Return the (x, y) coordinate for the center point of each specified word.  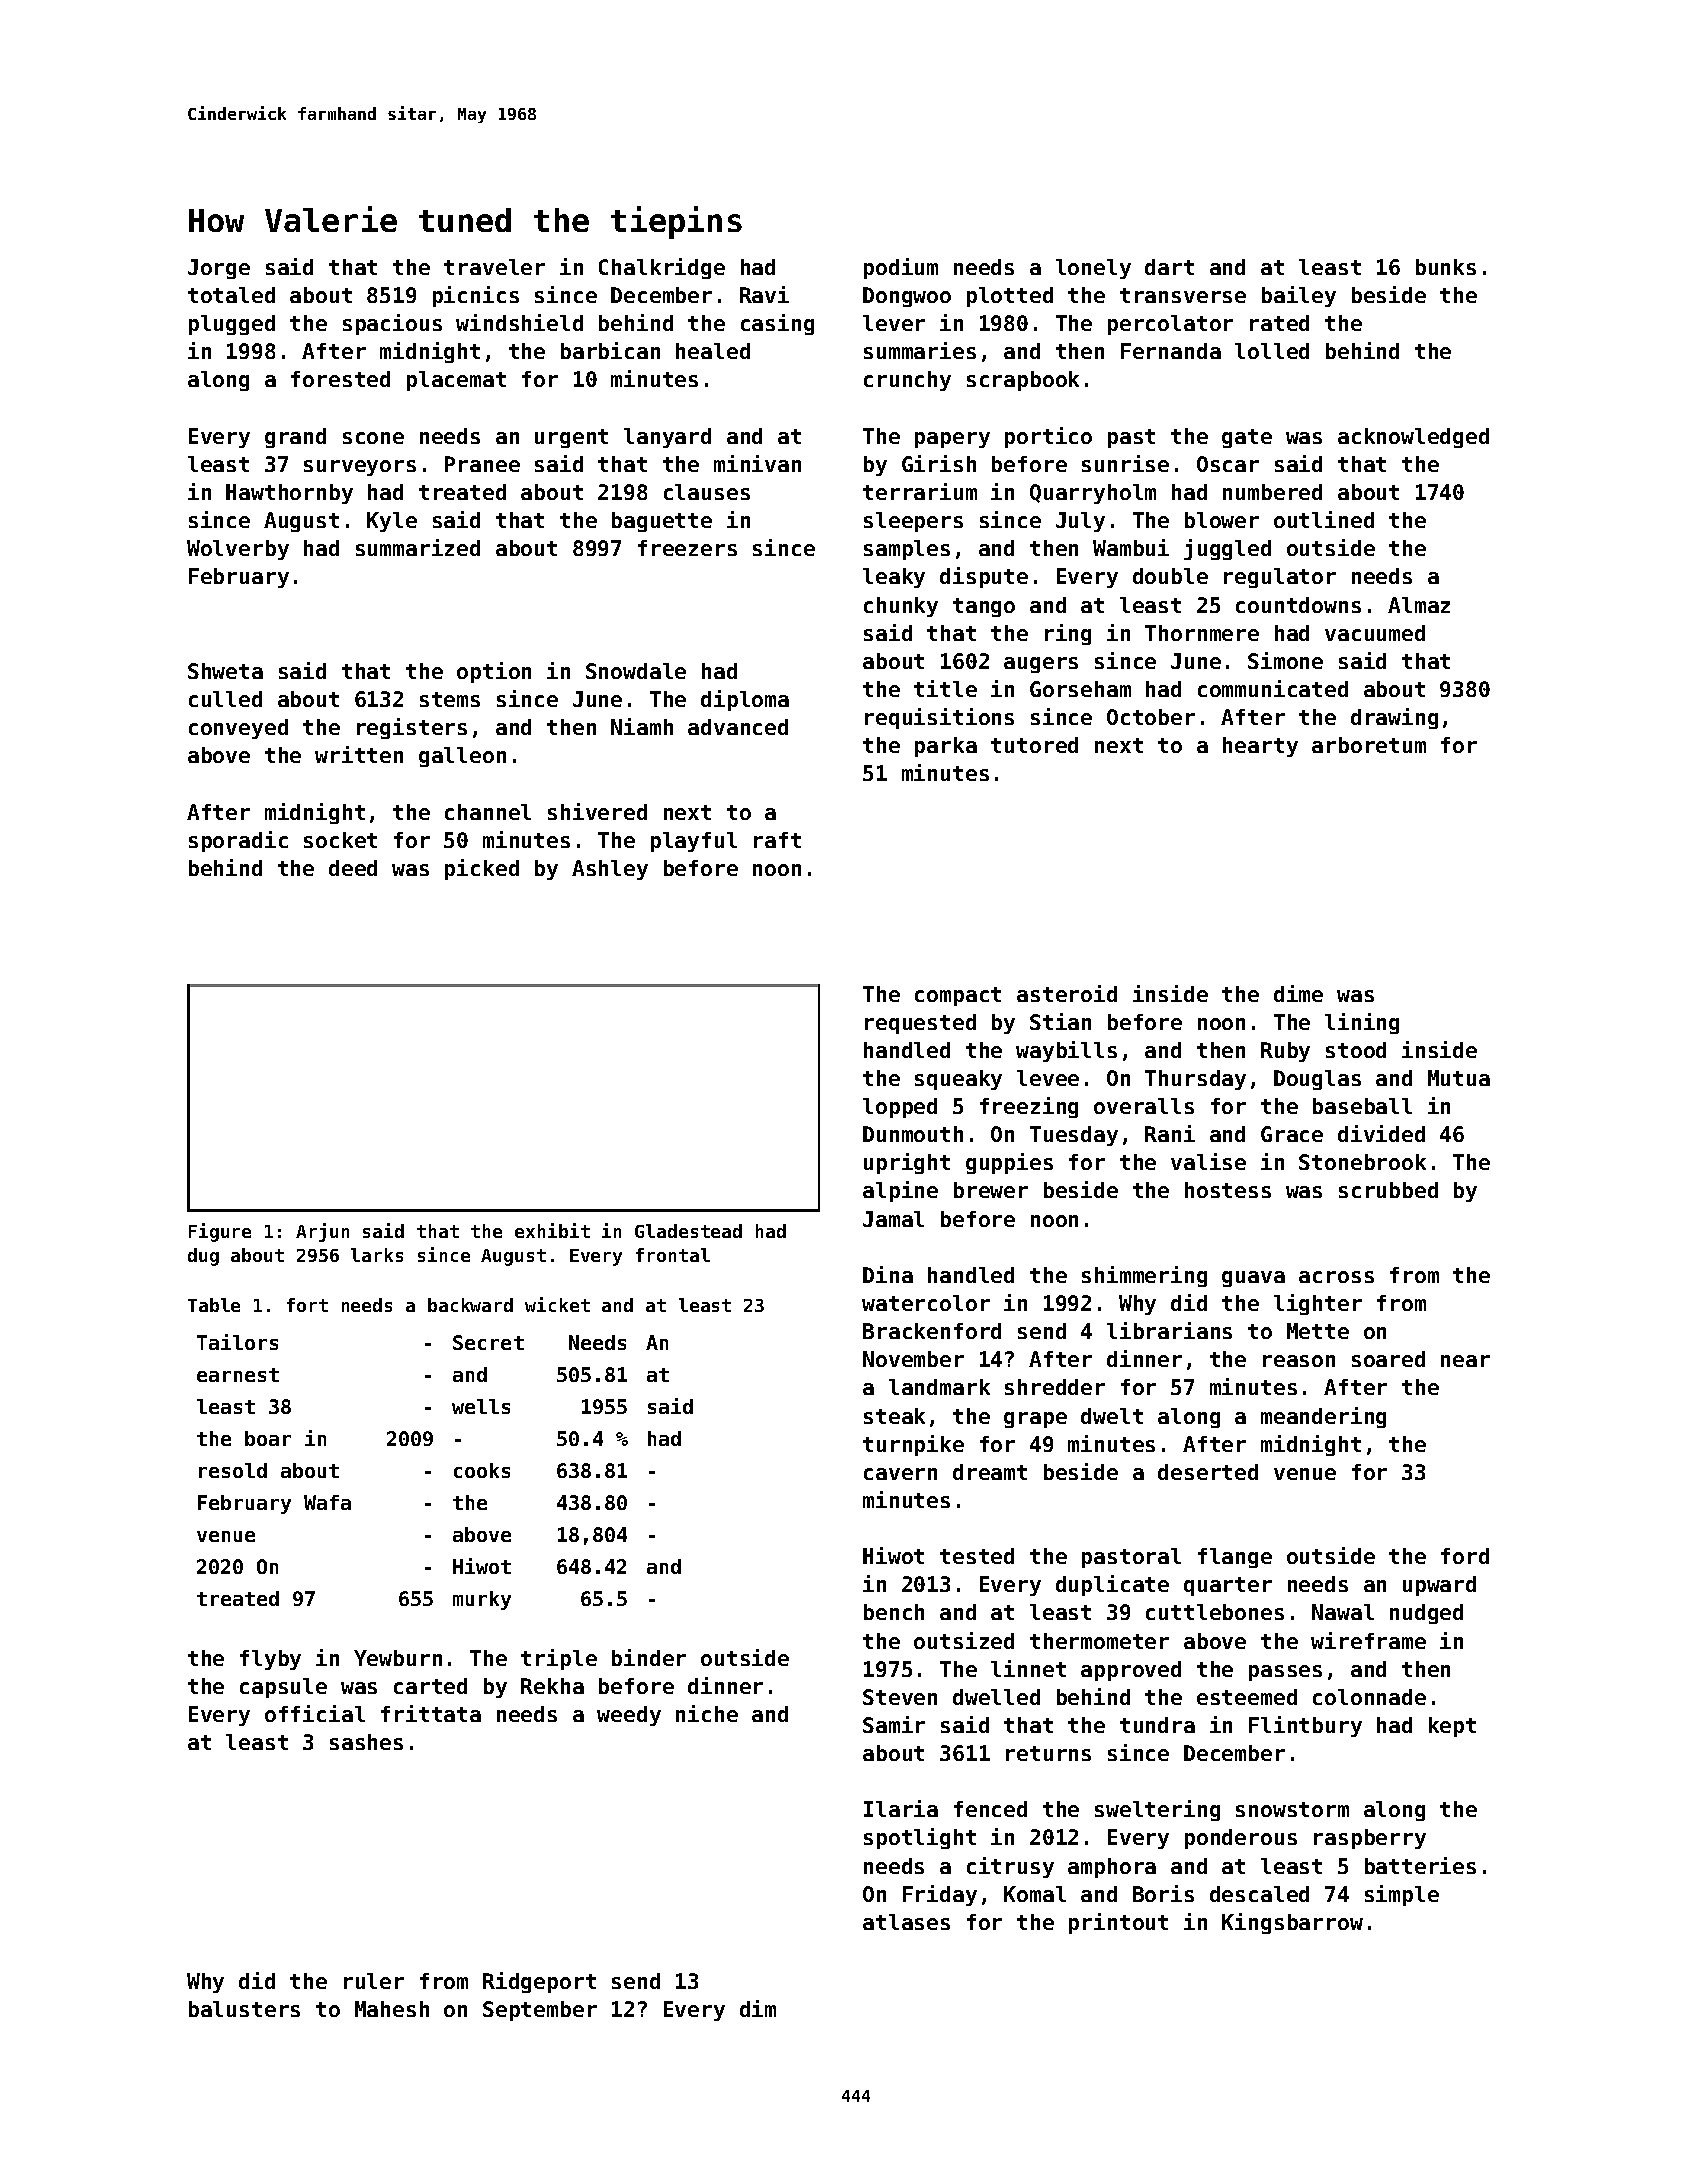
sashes (366, 1742)
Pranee (482, 464)
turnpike (913, 1445)
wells (481, 1406)
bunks (1446, 267)
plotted (1010, 297)
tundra (1157, 1725)
